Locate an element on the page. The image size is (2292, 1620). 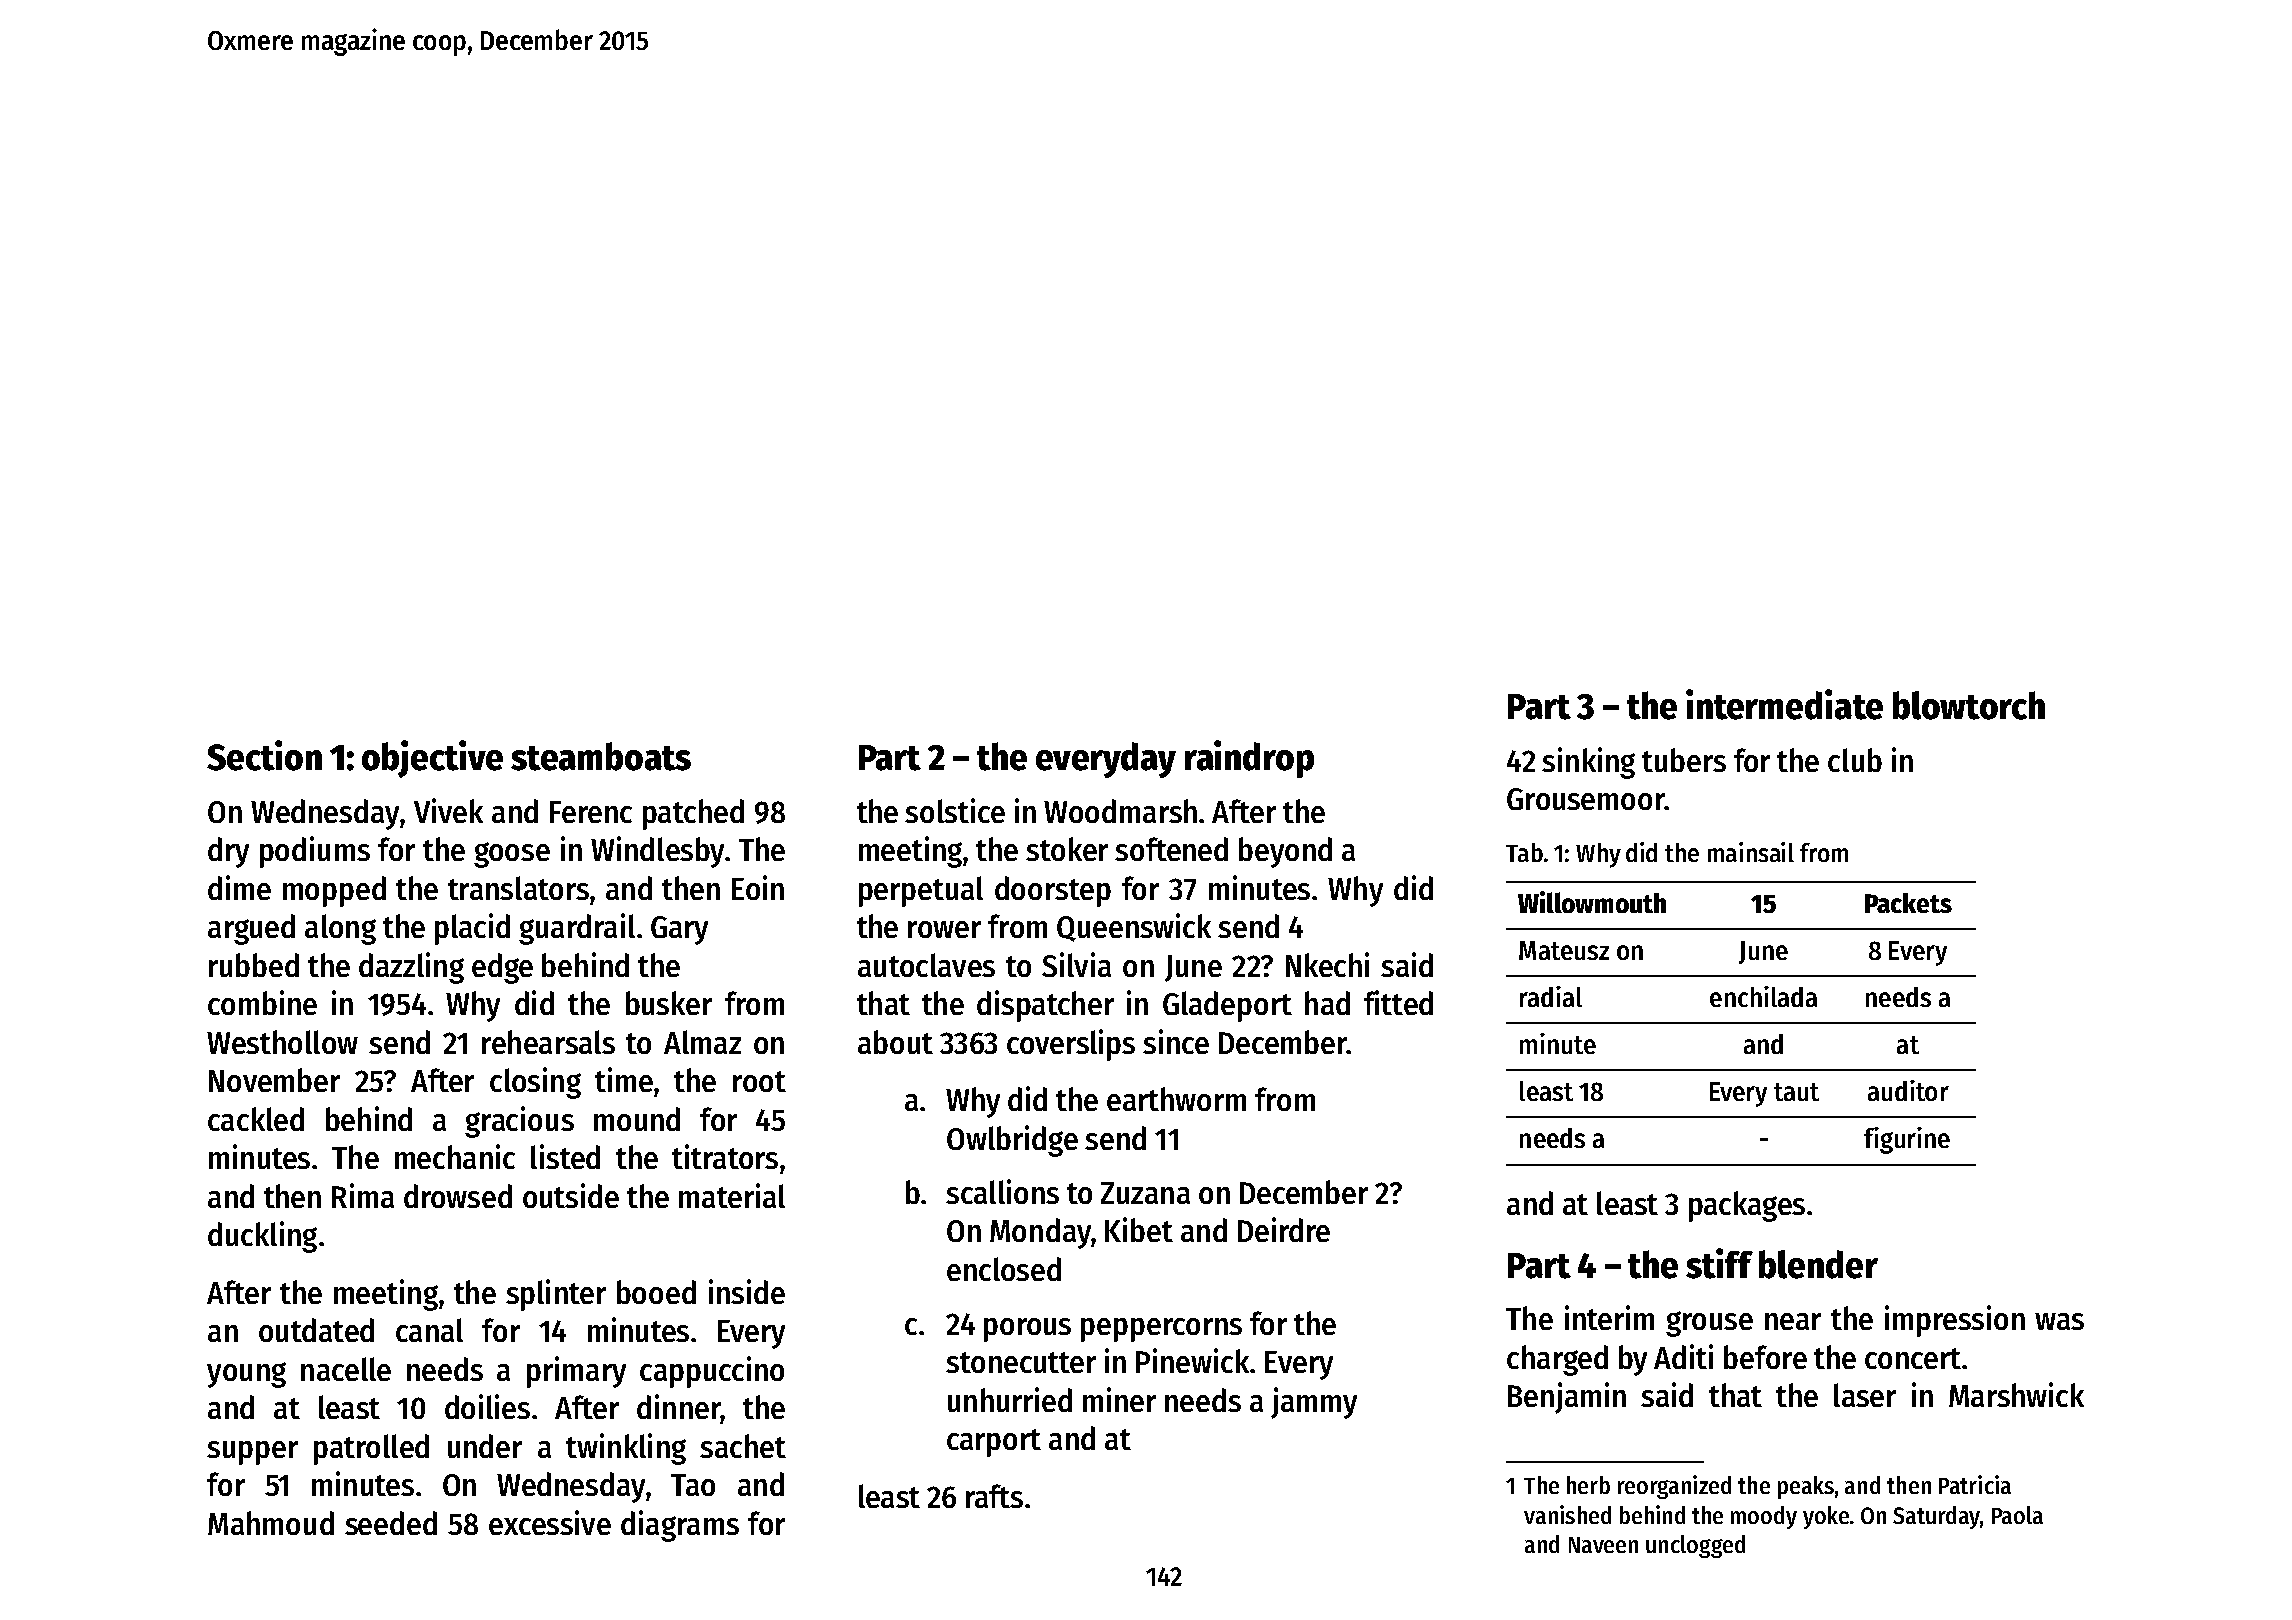
busker is located at coordinates (669, 1003).
